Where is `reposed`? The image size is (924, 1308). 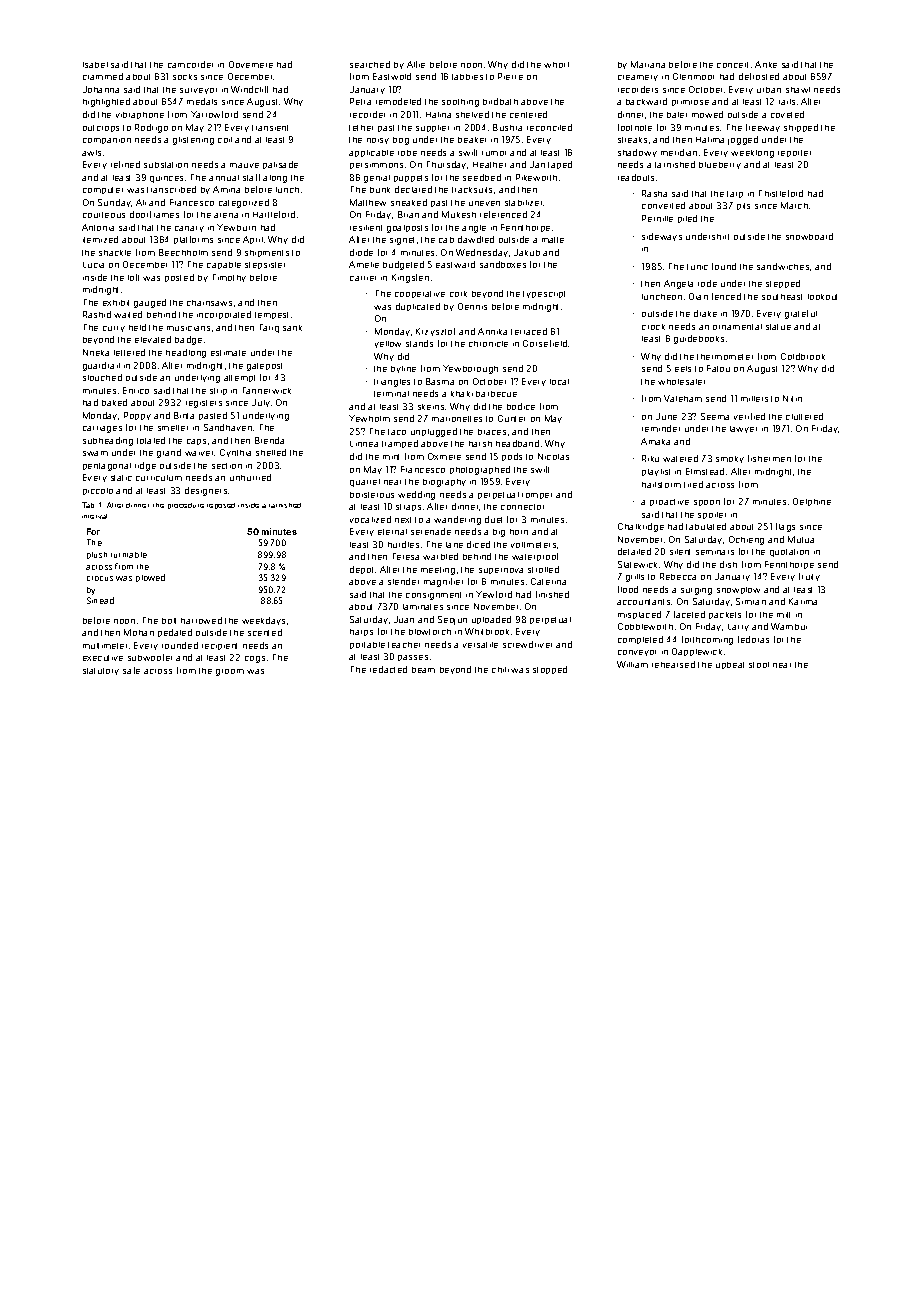 reposed is located at coordinates (221, 506).
